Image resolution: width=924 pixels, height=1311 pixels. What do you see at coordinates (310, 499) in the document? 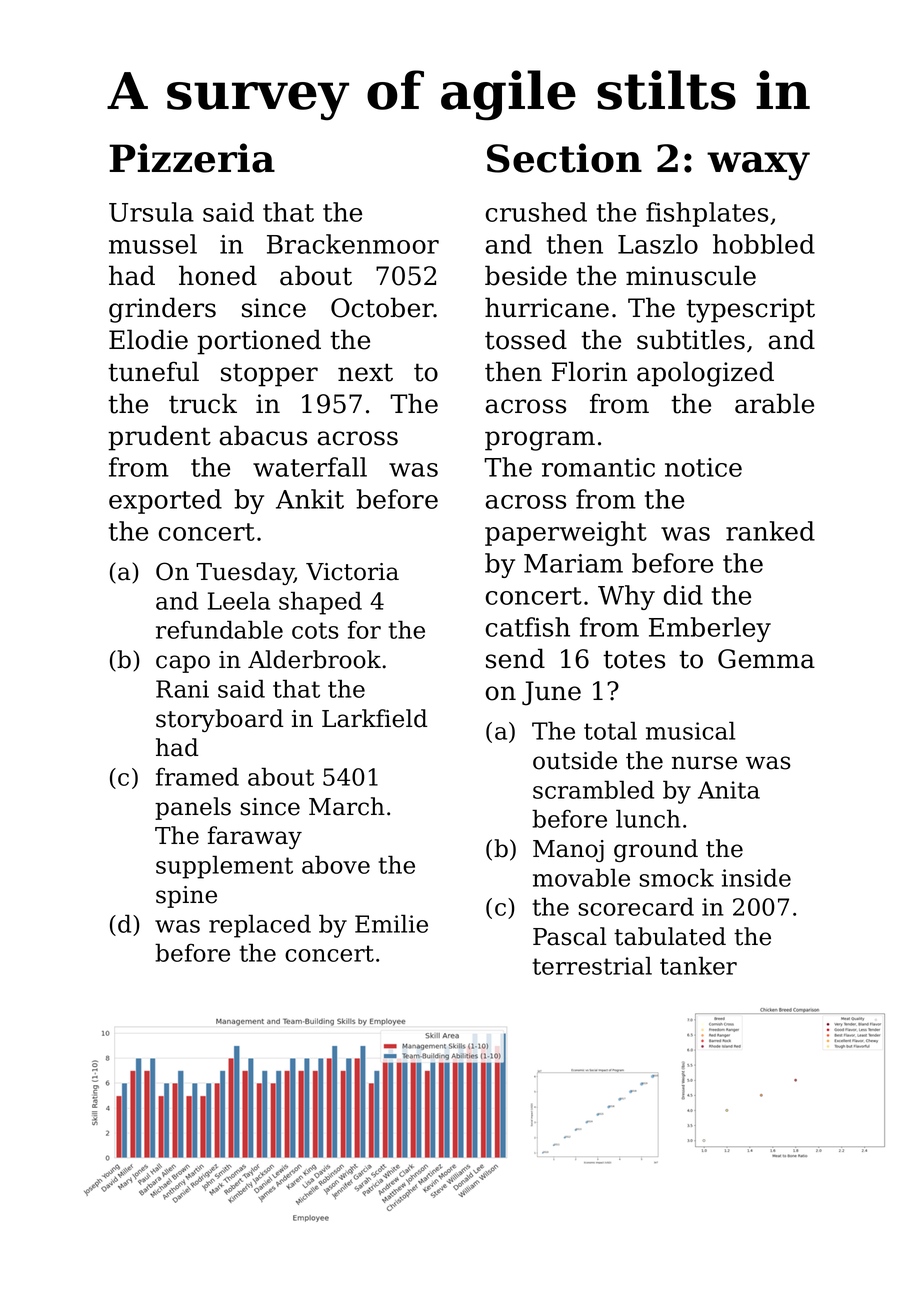
I see `Ankit` at bounding box center [310, 499].
